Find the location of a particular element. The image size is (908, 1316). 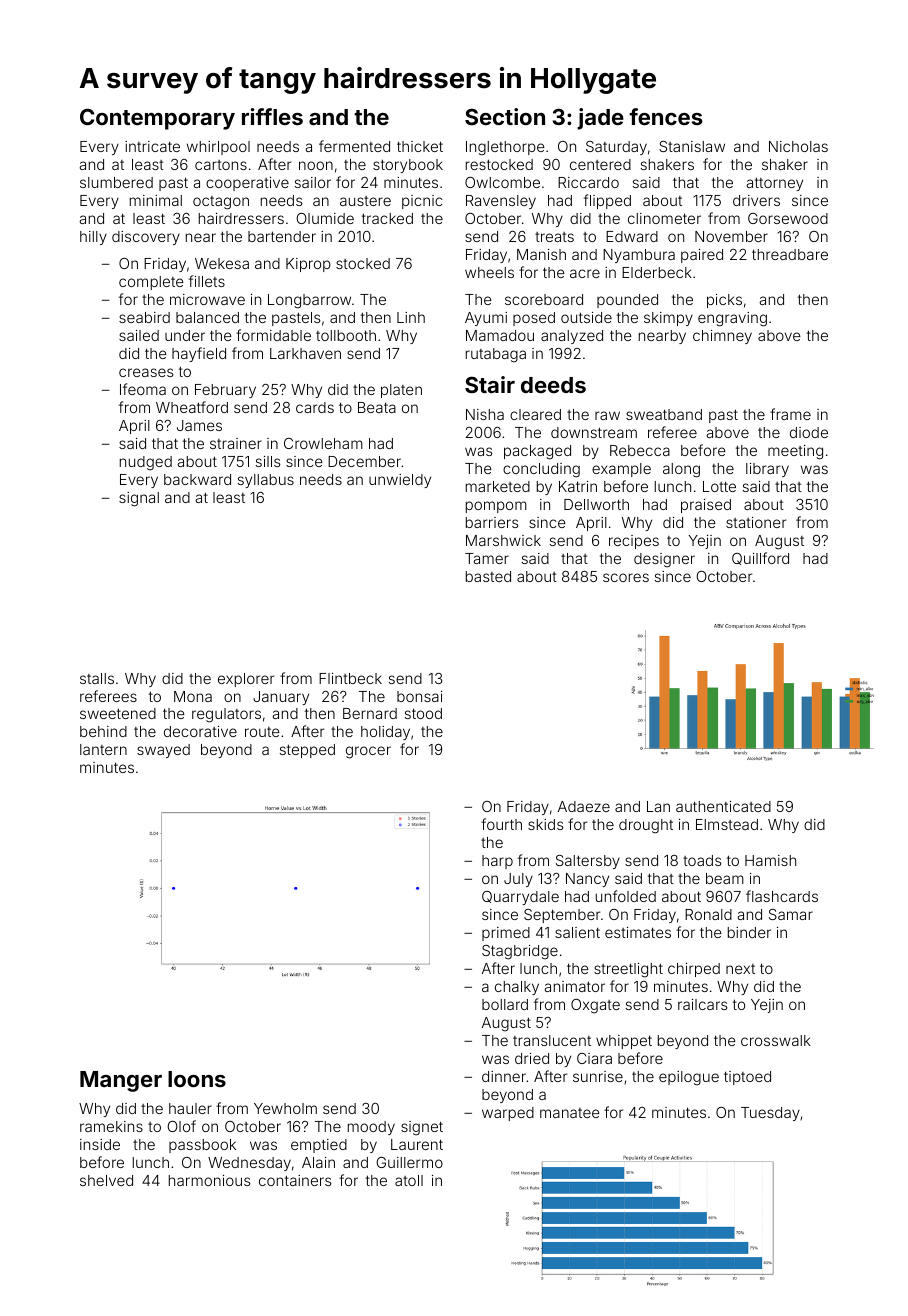

bartender is located at coordinates (282, 236).
